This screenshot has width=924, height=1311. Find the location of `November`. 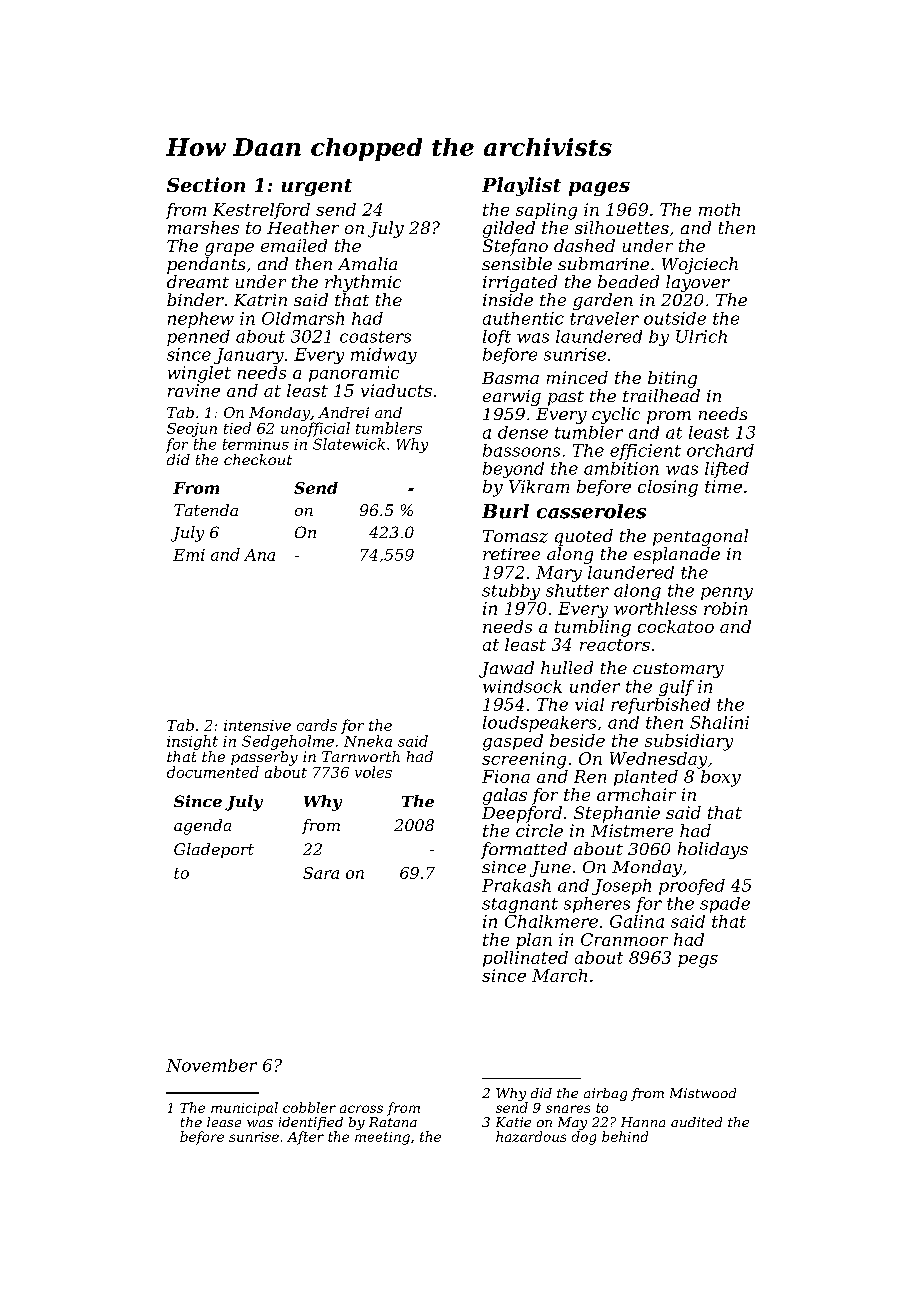

November is located at coordinates (211, 1065).
